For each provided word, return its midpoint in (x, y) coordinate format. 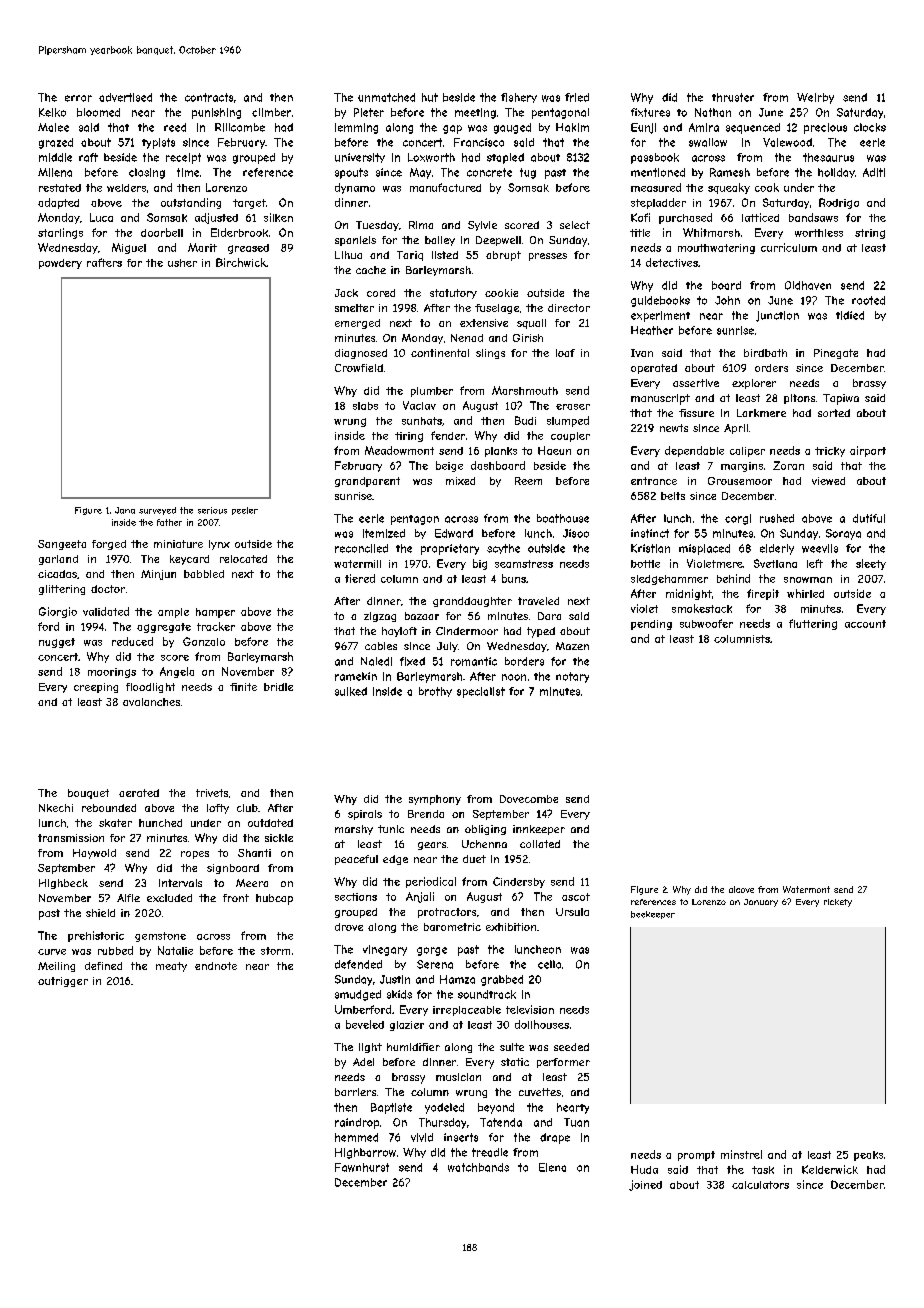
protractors (447, 913)
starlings (60, 233)
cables (381, 646)
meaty (171, 967)
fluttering (813, 624)
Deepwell (498, 241)
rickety (838, 903)
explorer (754, 384)
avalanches (151, 702)
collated (540, 844)
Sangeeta (62, 545)
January (761, 903)
